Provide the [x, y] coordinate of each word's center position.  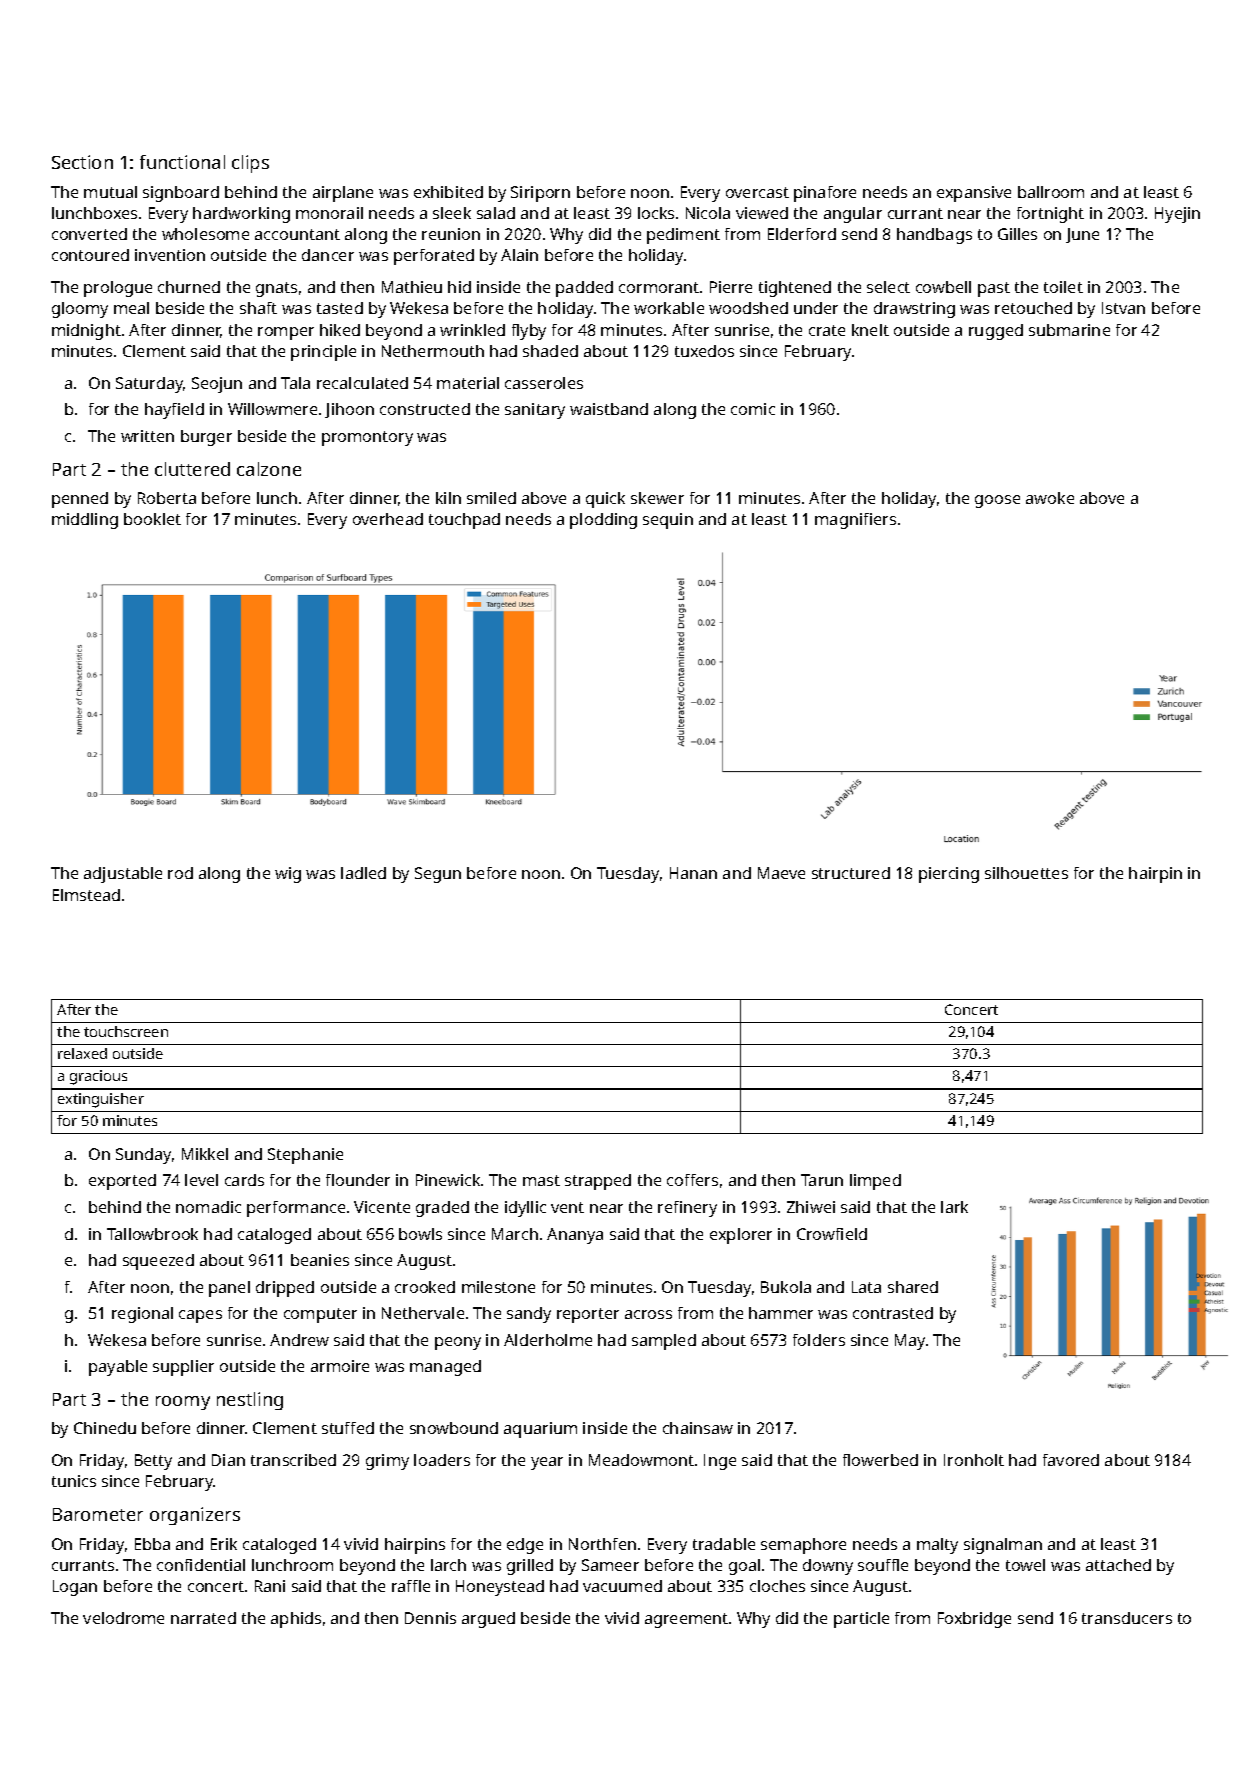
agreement [686, 1620]
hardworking [241, 215]
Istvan [1123, 308]
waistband [609, 409]
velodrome [123, 1618]
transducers [1127, 1618]
